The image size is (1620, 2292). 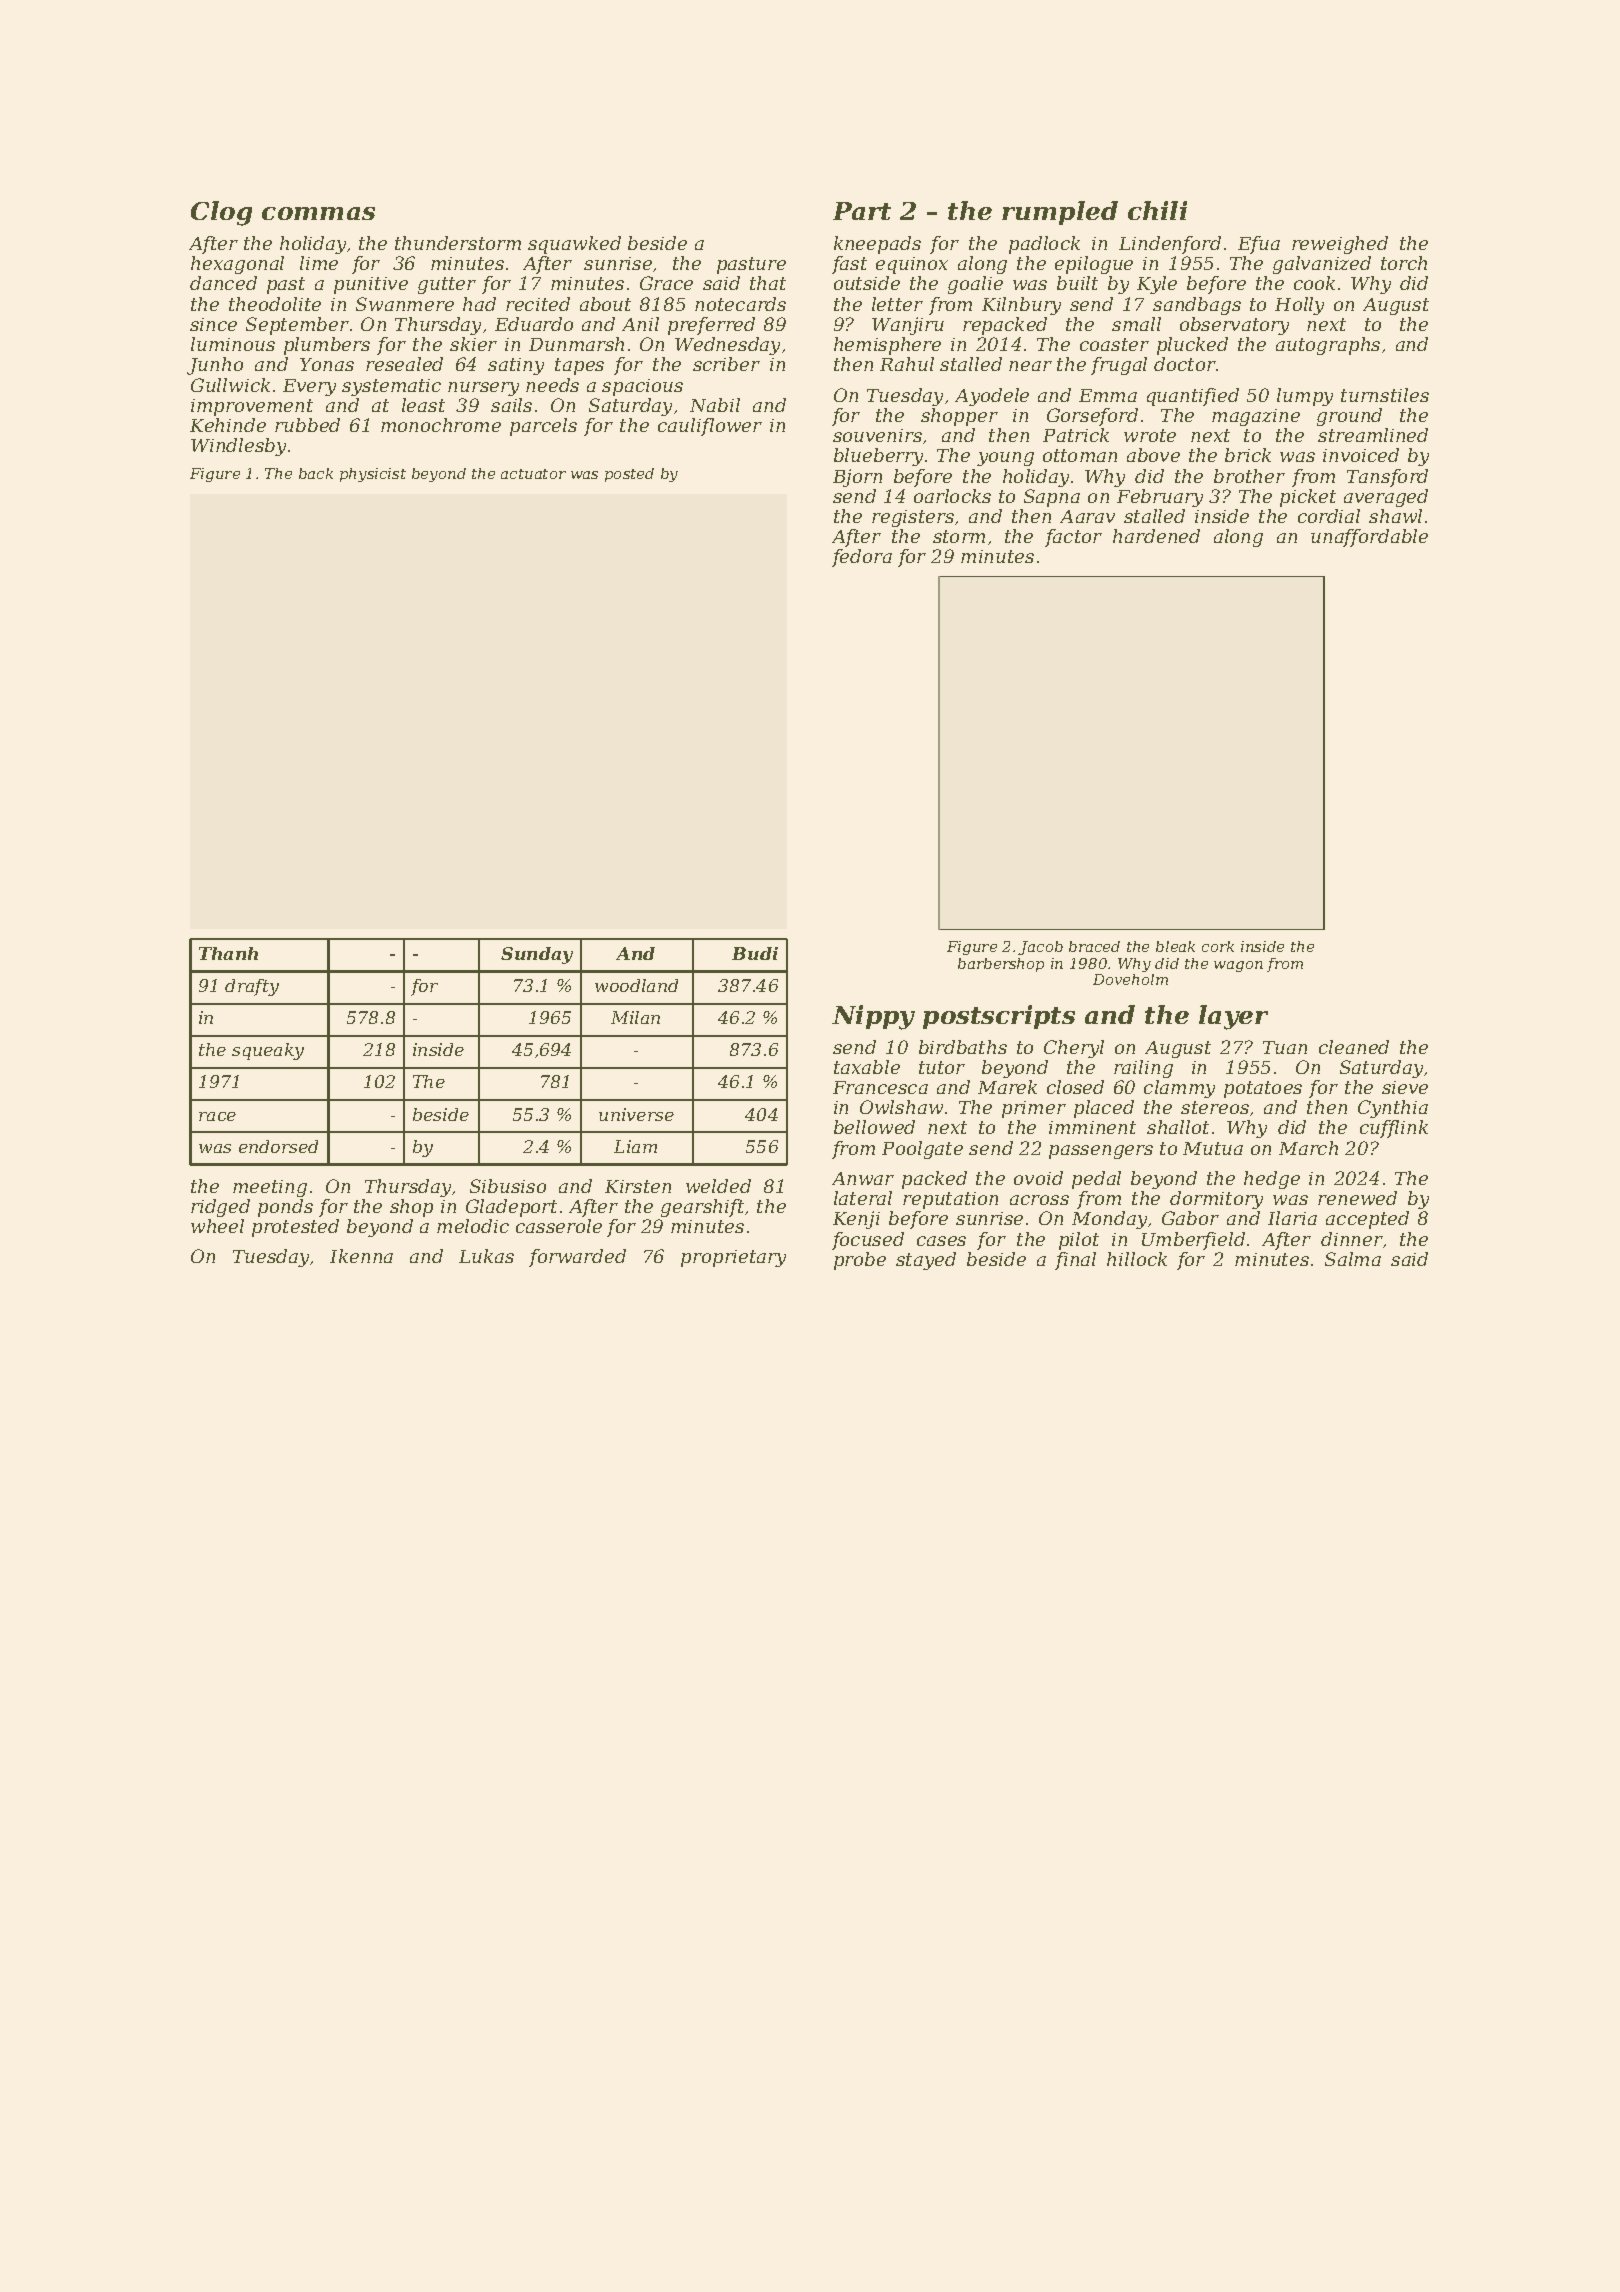 What do you see at coordinates (755, 953) in the document?
I see `Budi` at bounding box center [755, 953].
